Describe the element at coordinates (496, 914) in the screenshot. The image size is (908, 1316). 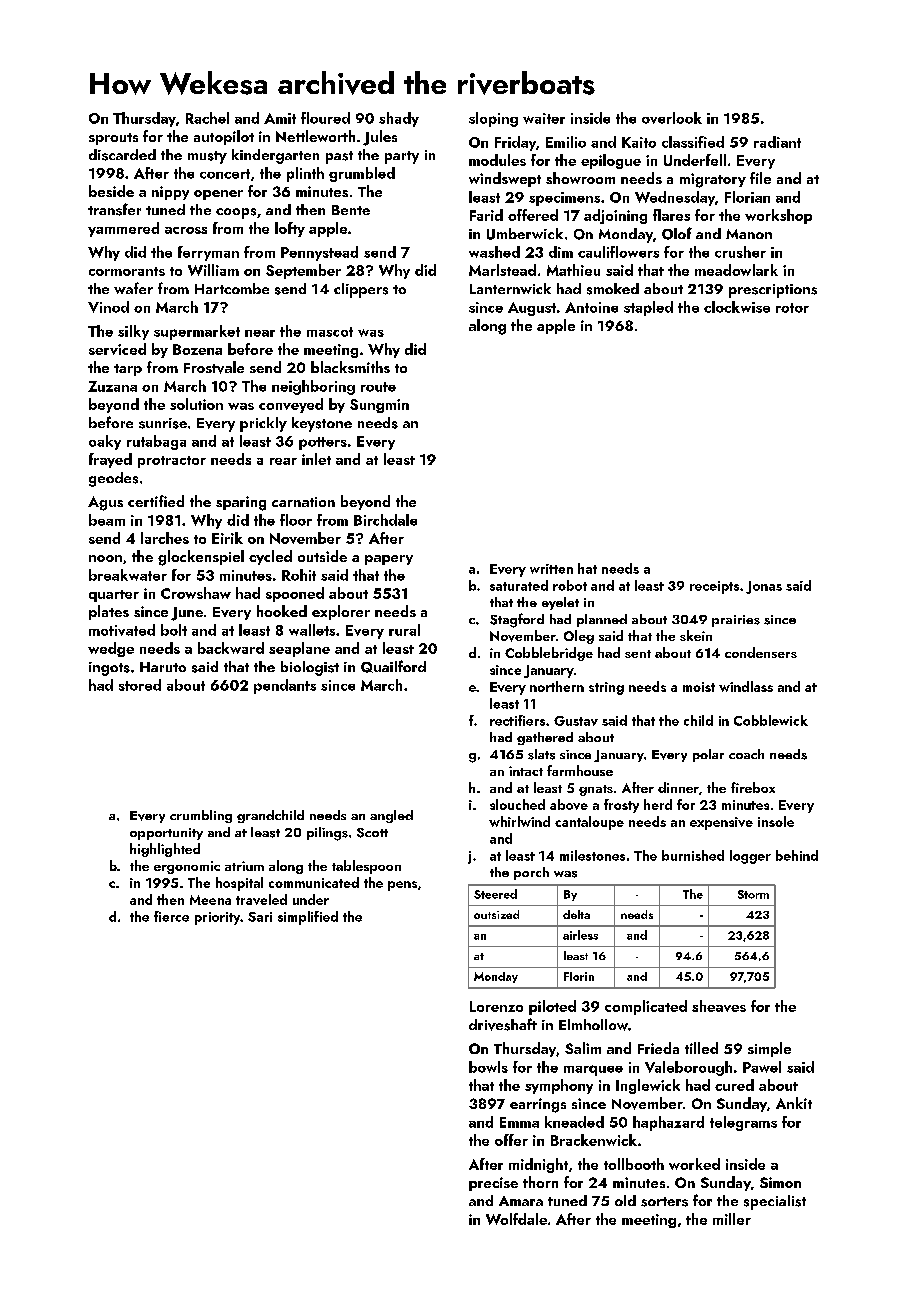
I see `outsized` at that location.
